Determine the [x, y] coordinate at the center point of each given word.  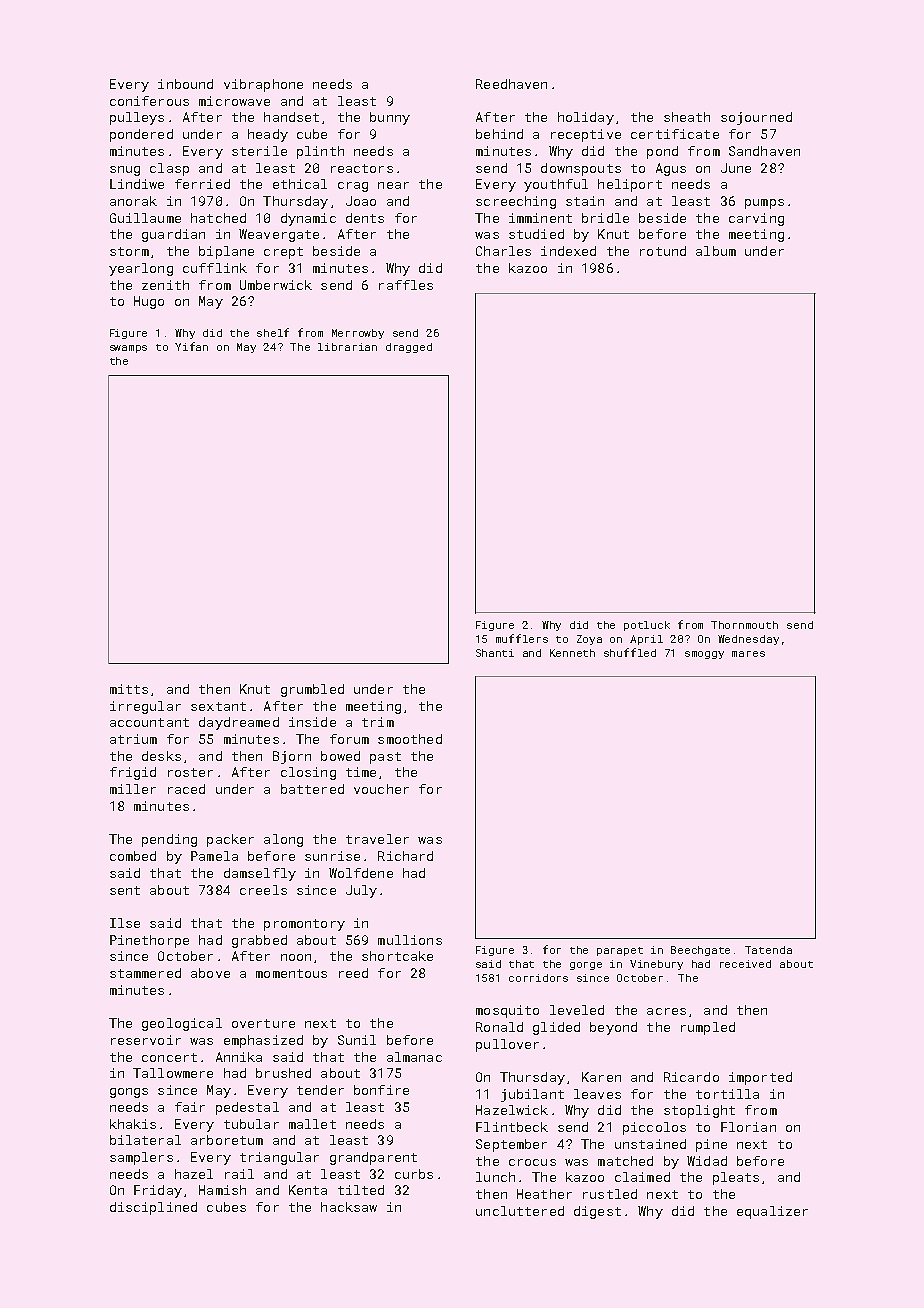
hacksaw [349, 1207]
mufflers [522, 638]
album [716, 251]
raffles [406, 285]
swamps [128, 349]
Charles [503, 251]
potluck [647, 626]
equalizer [772, 1212]
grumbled [312, 690]
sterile [259, 151]
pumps [764, 204]
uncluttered [520, 1211]
